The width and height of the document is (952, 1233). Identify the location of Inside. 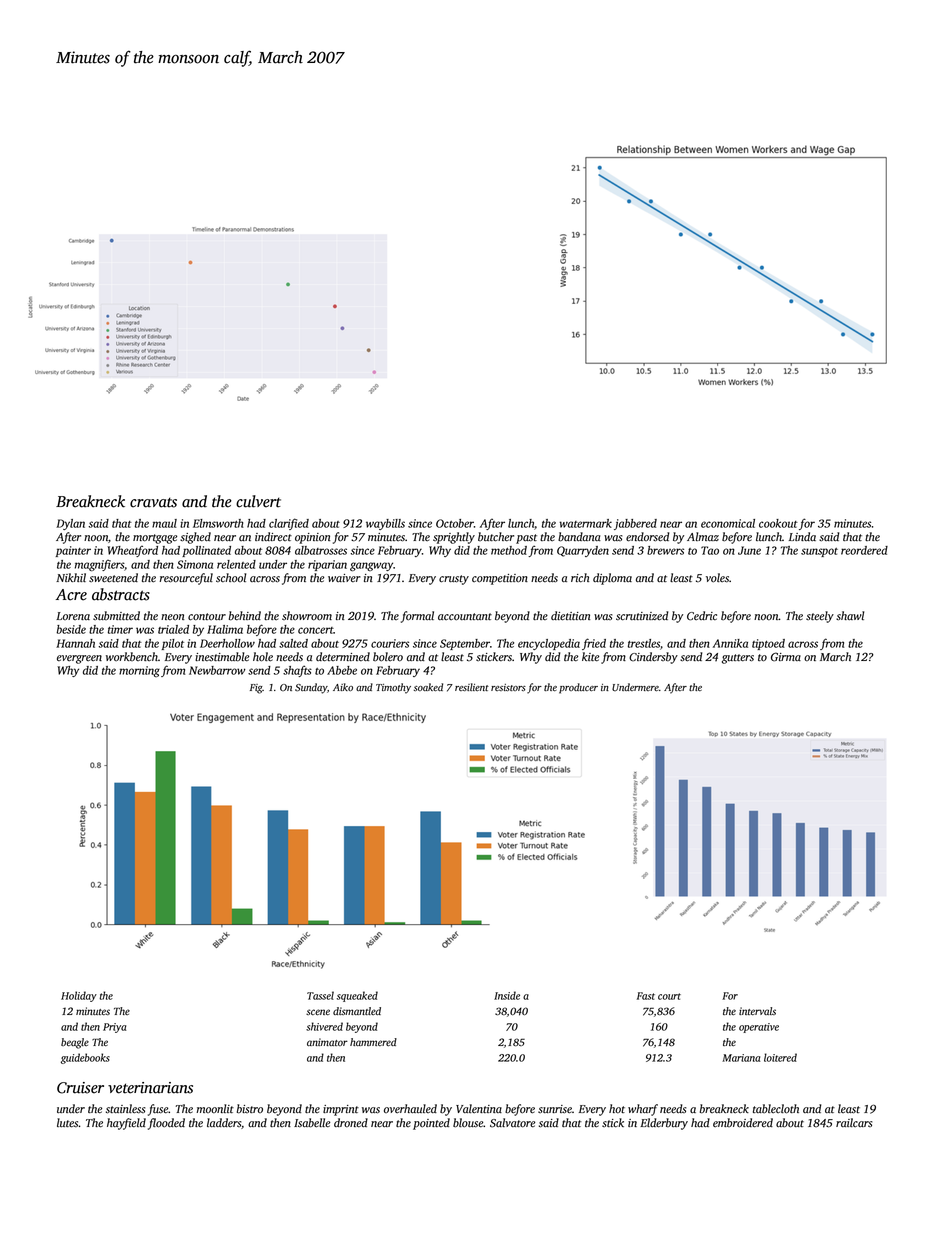
(507, 995).
